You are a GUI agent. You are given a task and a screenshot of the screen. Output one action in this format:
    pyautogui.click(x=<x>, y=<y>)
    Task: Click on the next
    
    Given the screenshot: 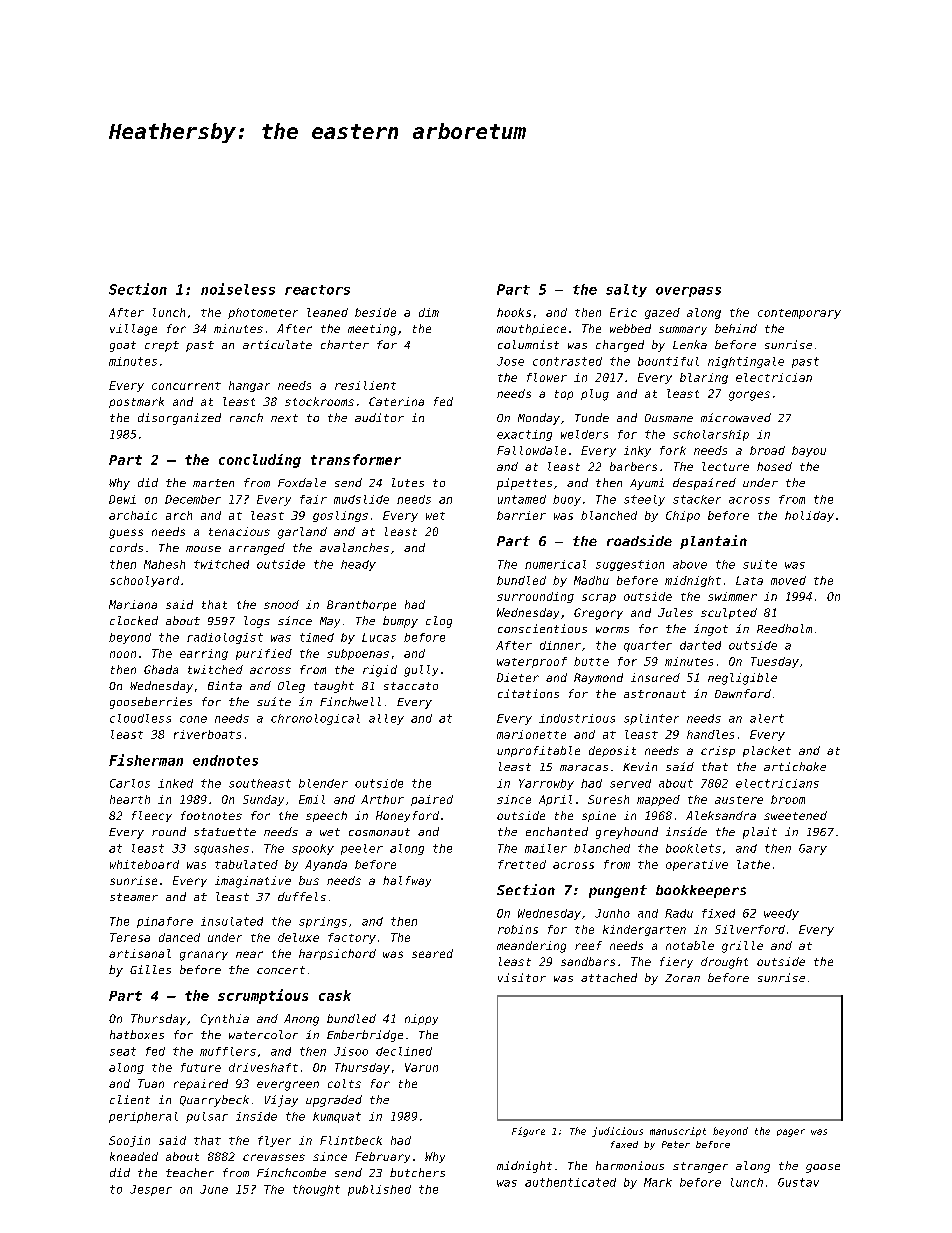 What is the action you would take?
    pyautogui.click(x=284, y=418)
